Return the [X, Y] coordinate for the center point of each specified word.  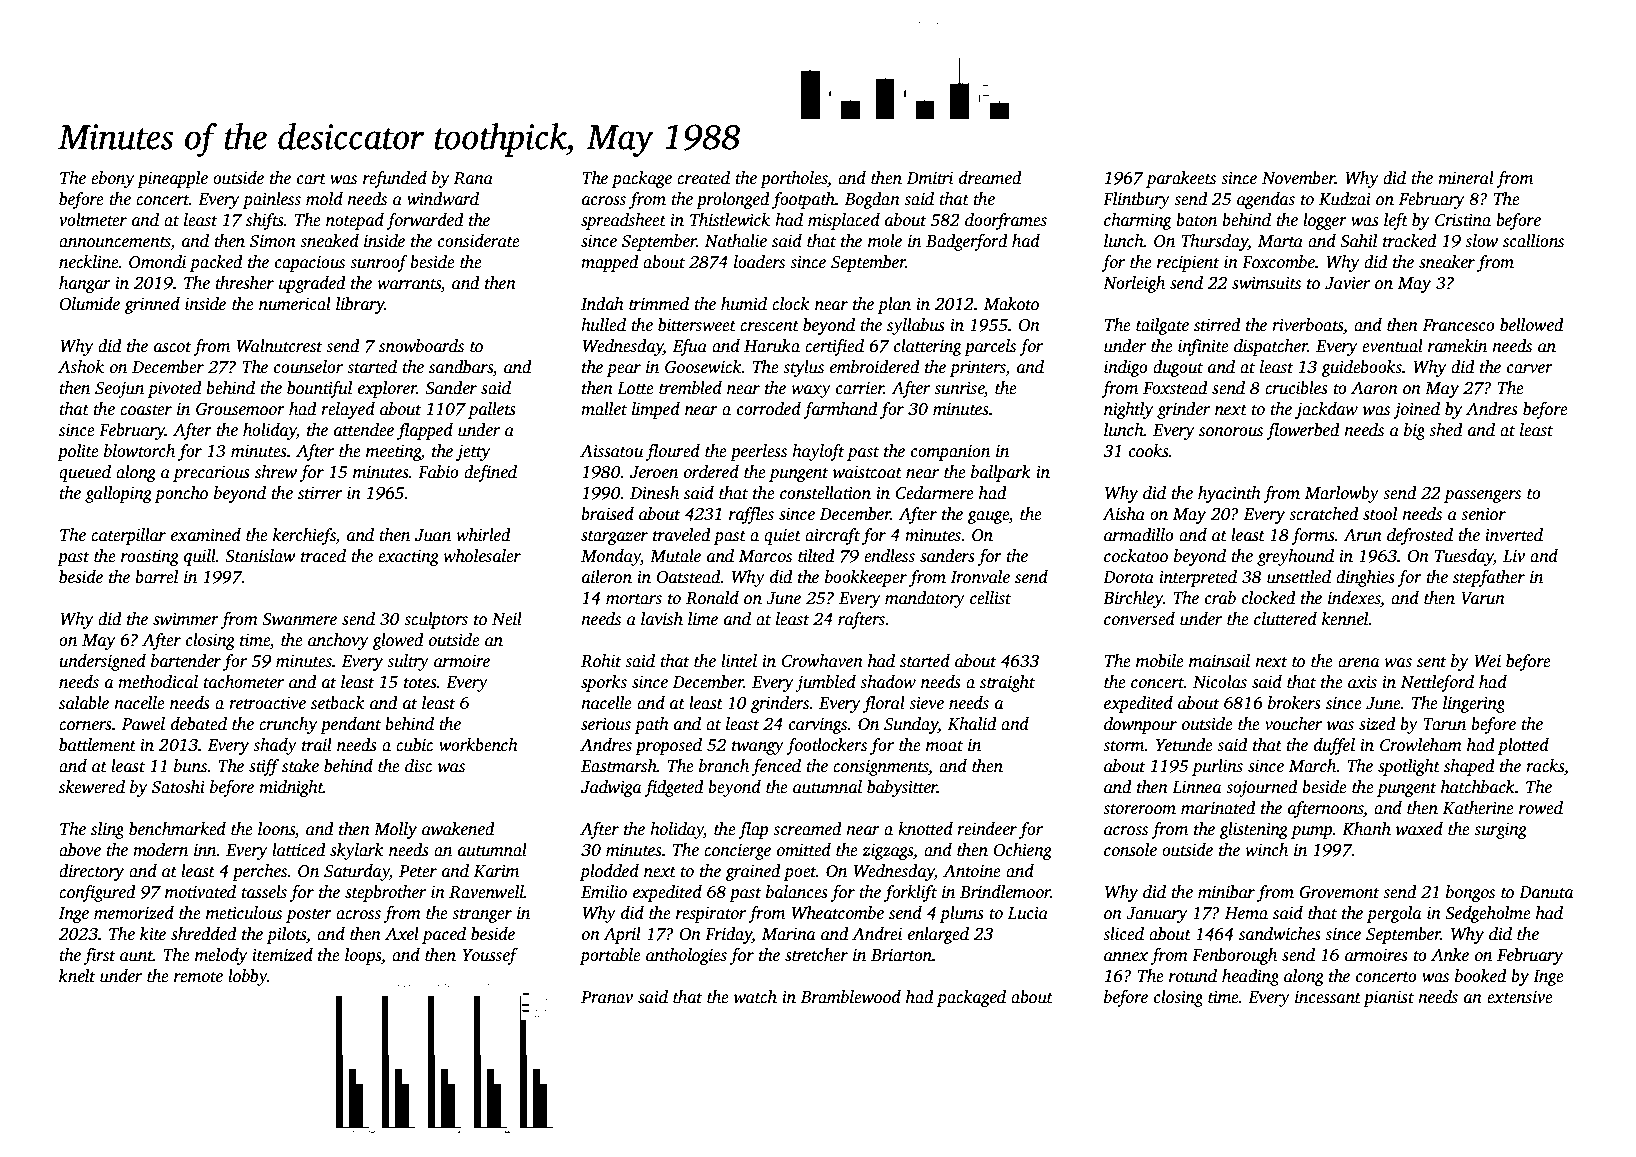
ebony [112, 179]
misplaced [844, 221]
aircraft [832, 536]
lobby [247, 977]
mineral [1466, 178]
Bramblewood [851, 997]
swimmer [186, 619]
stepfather [1489, 578]
